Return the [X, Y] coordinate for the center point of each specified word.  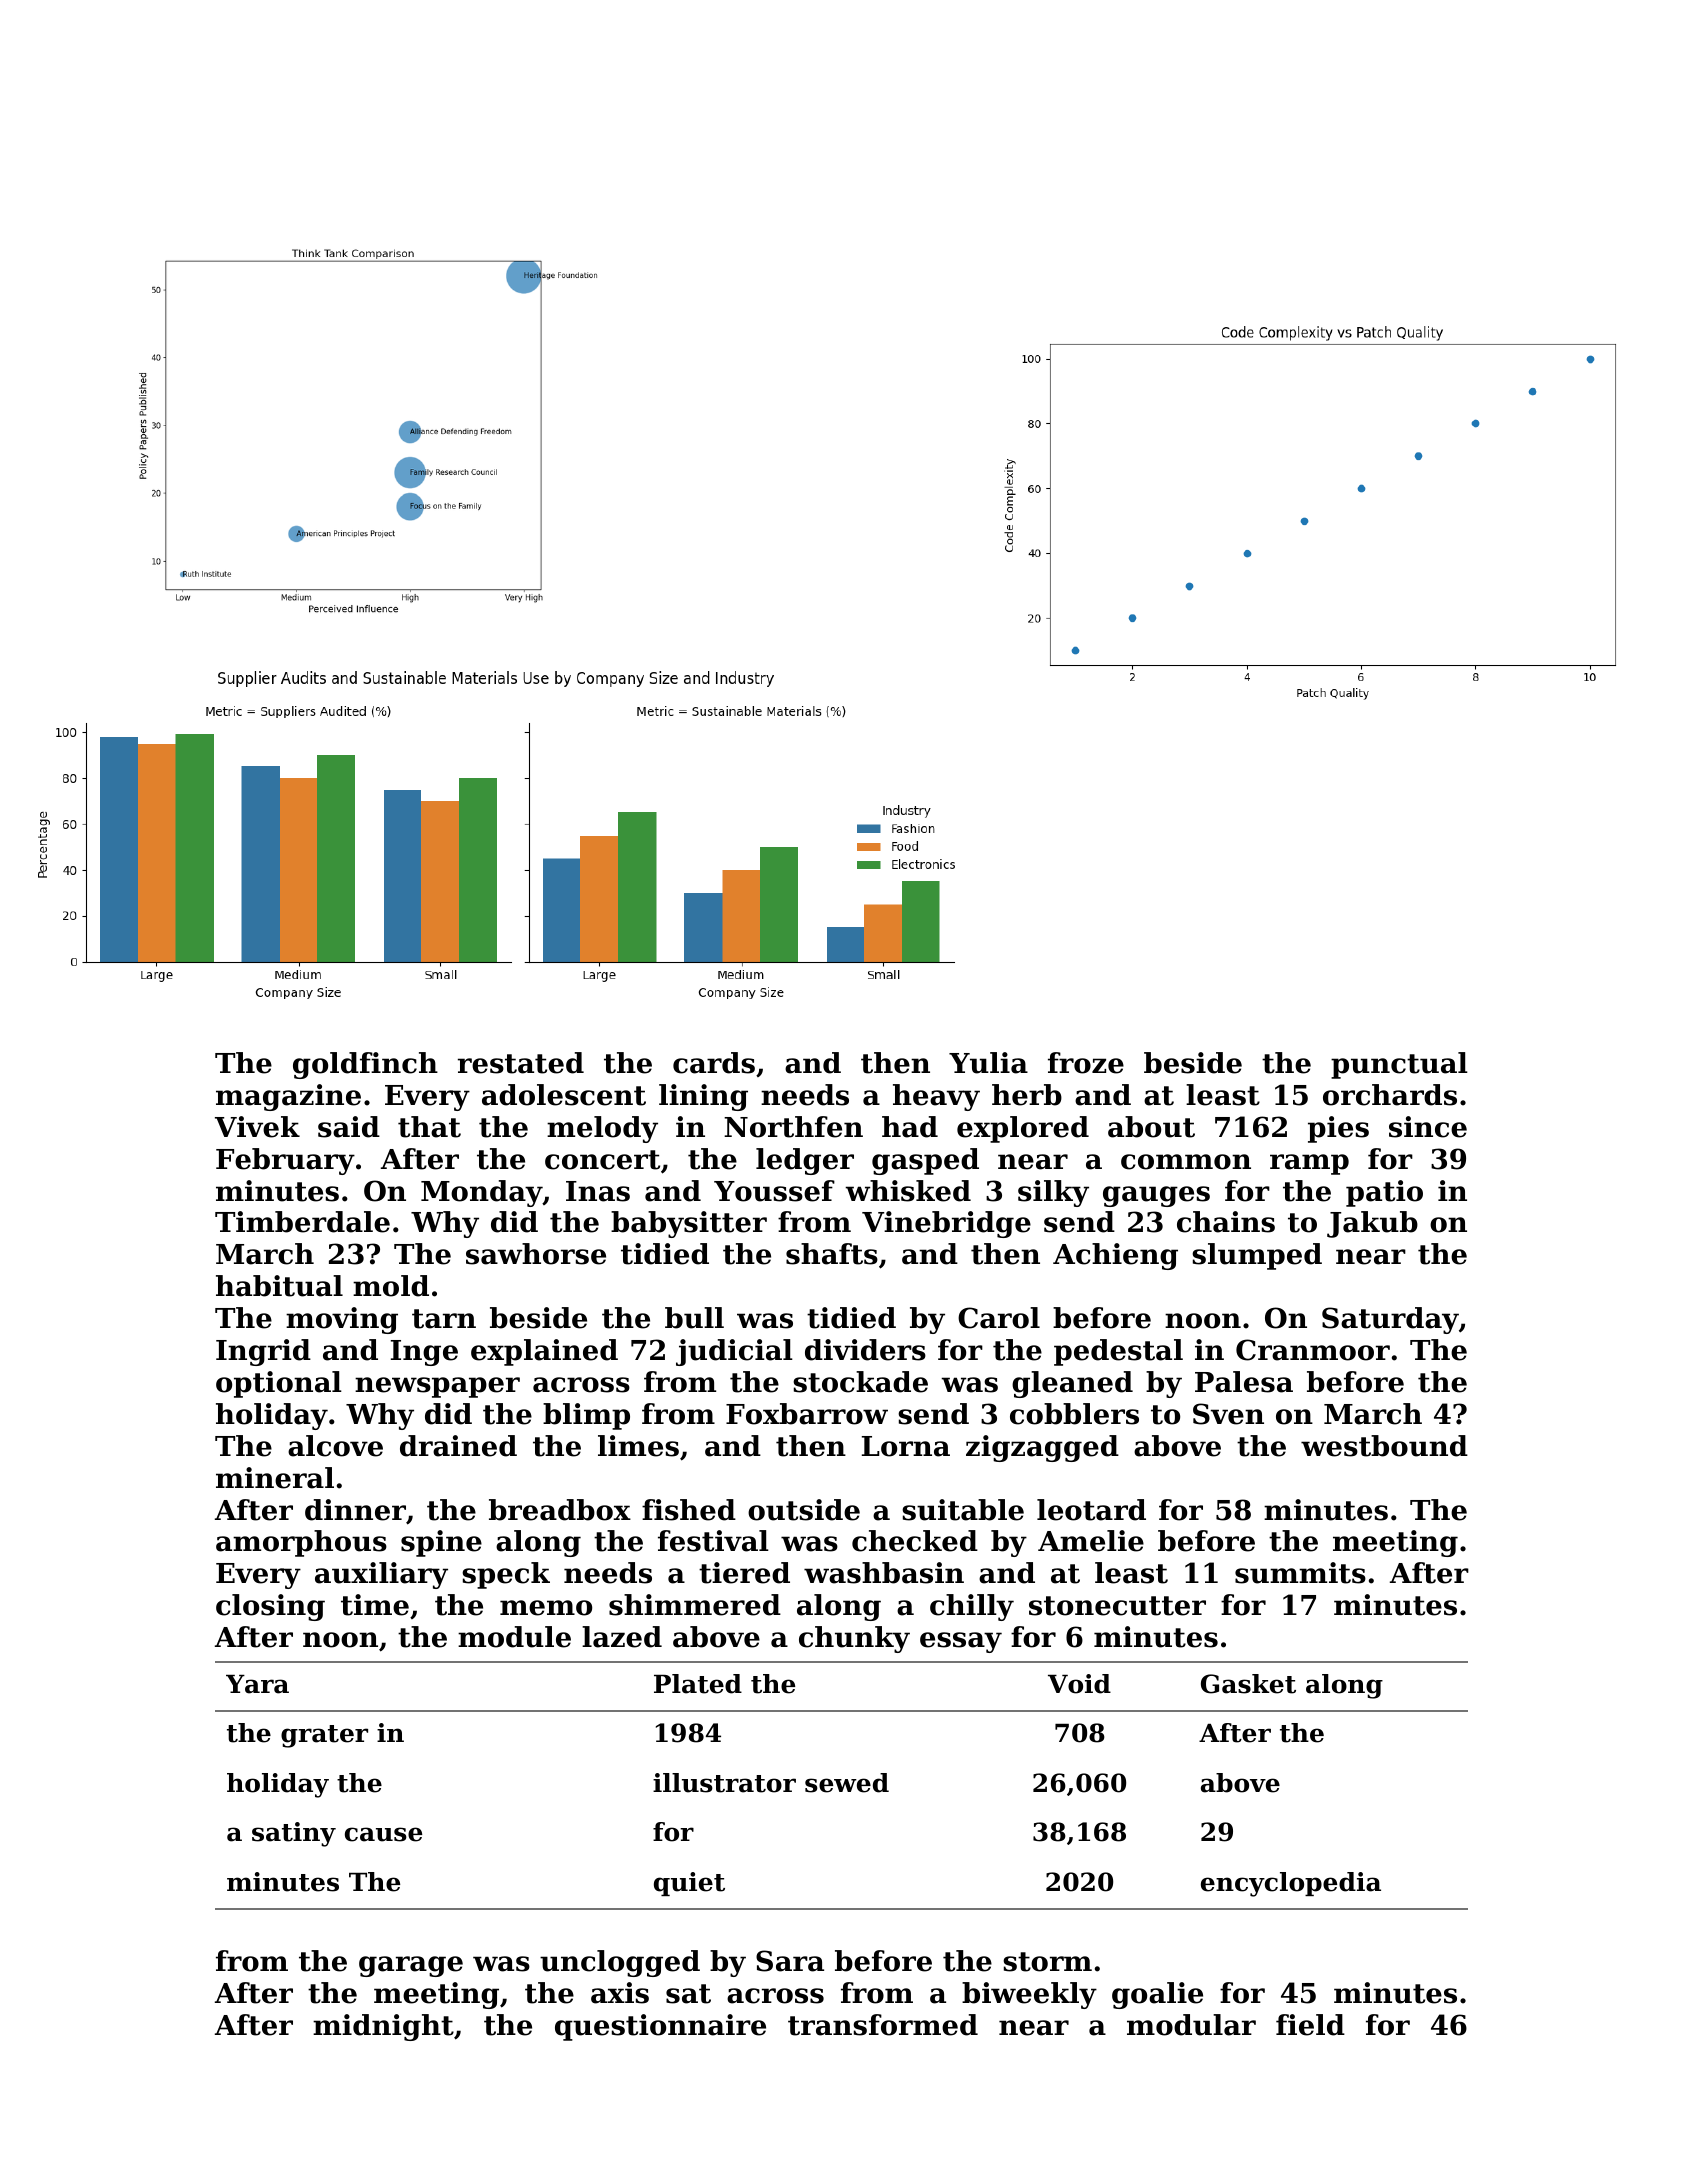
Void [1079, 1684]
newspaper [437, 1387]
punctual [1399, 1065]
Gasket [1248, 1684]
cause [383, 1834]
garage [411, 1966]
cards [714, 1063]
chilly [972, 1607]
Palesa [1244, 1382]
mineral [275, 1478]
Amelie [1091, 1541]
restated [521, 1063]
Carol [999, 1318]
